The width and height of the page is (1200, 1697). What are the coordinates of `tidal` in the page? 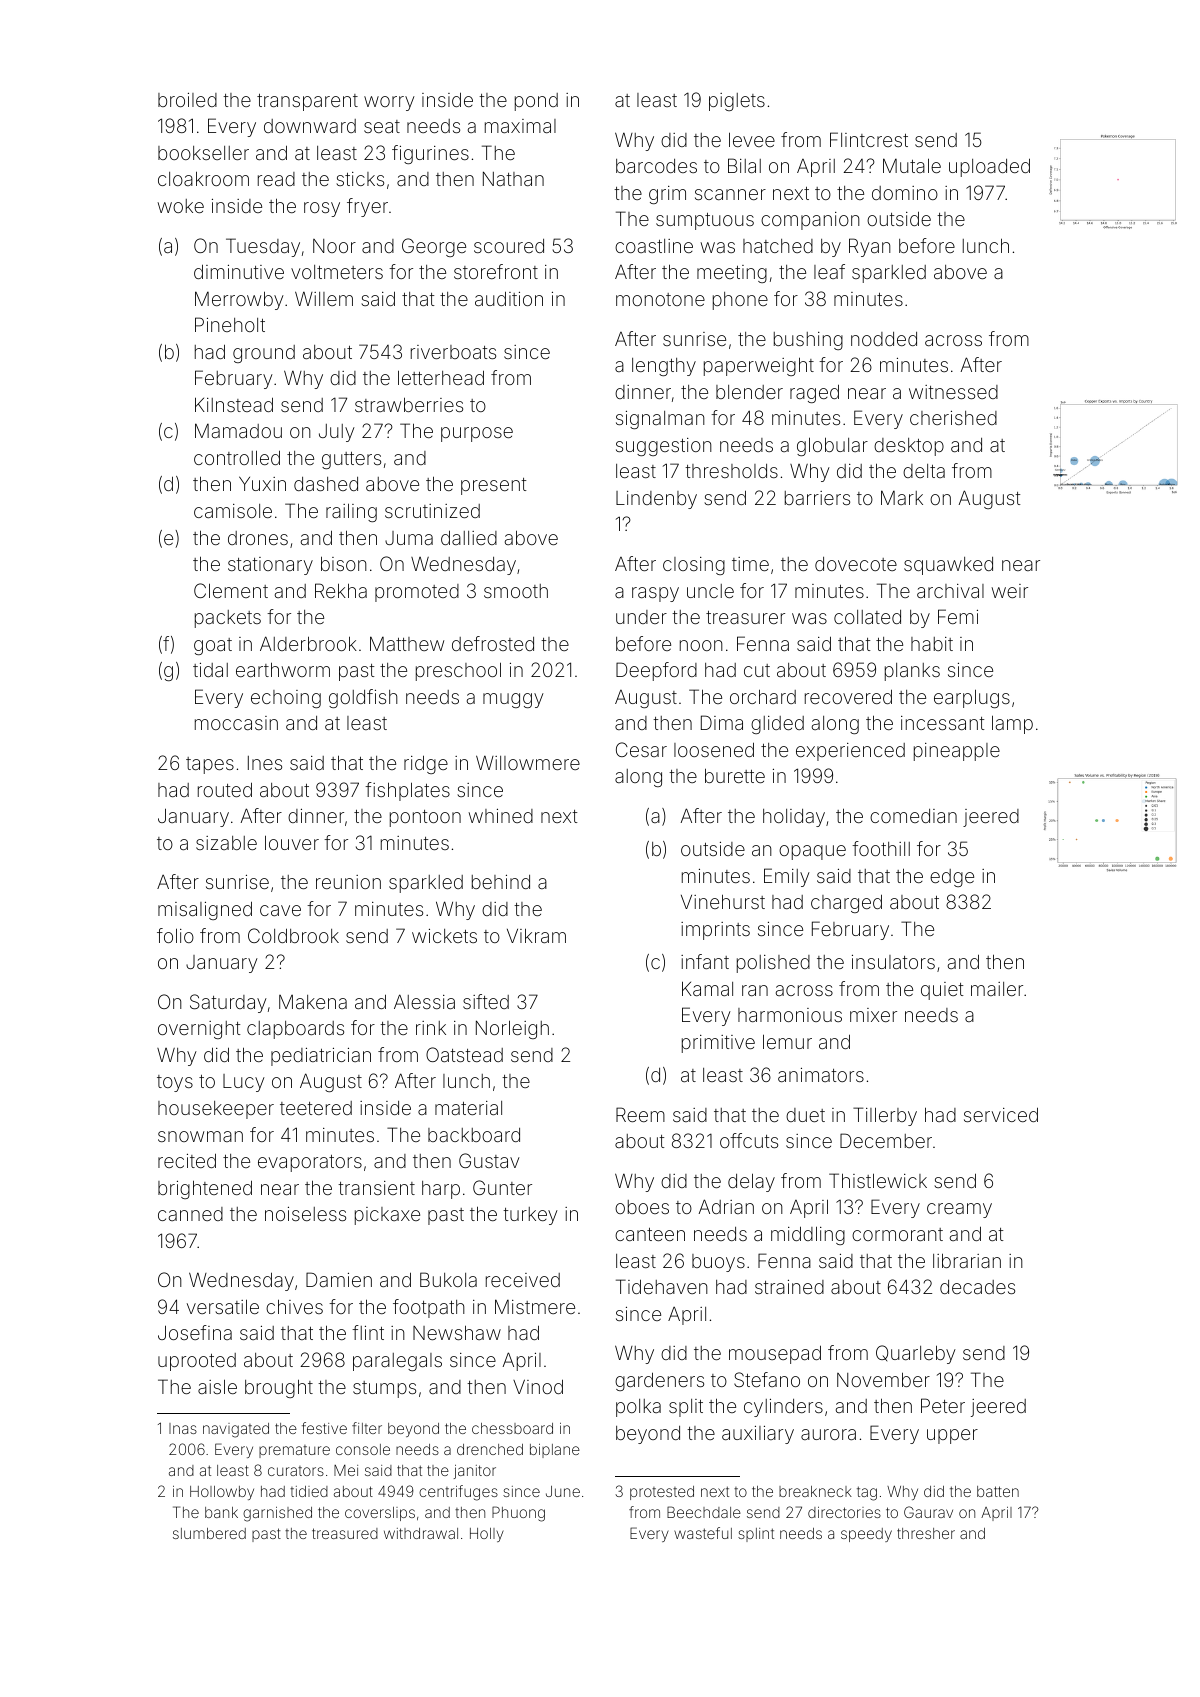 It's located at (210, 670).
